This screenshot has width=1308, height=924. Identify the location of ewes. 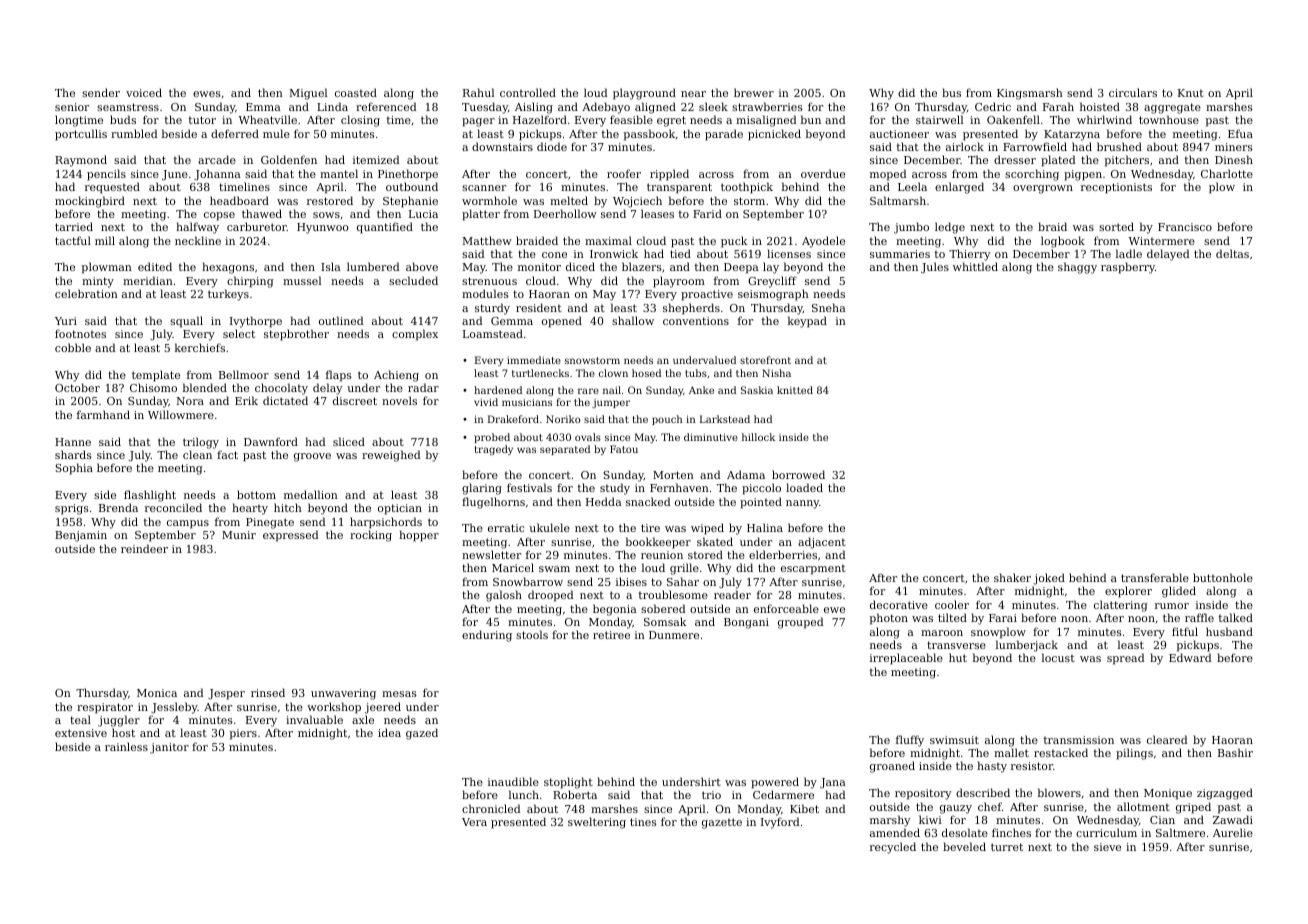
(207, 94).
